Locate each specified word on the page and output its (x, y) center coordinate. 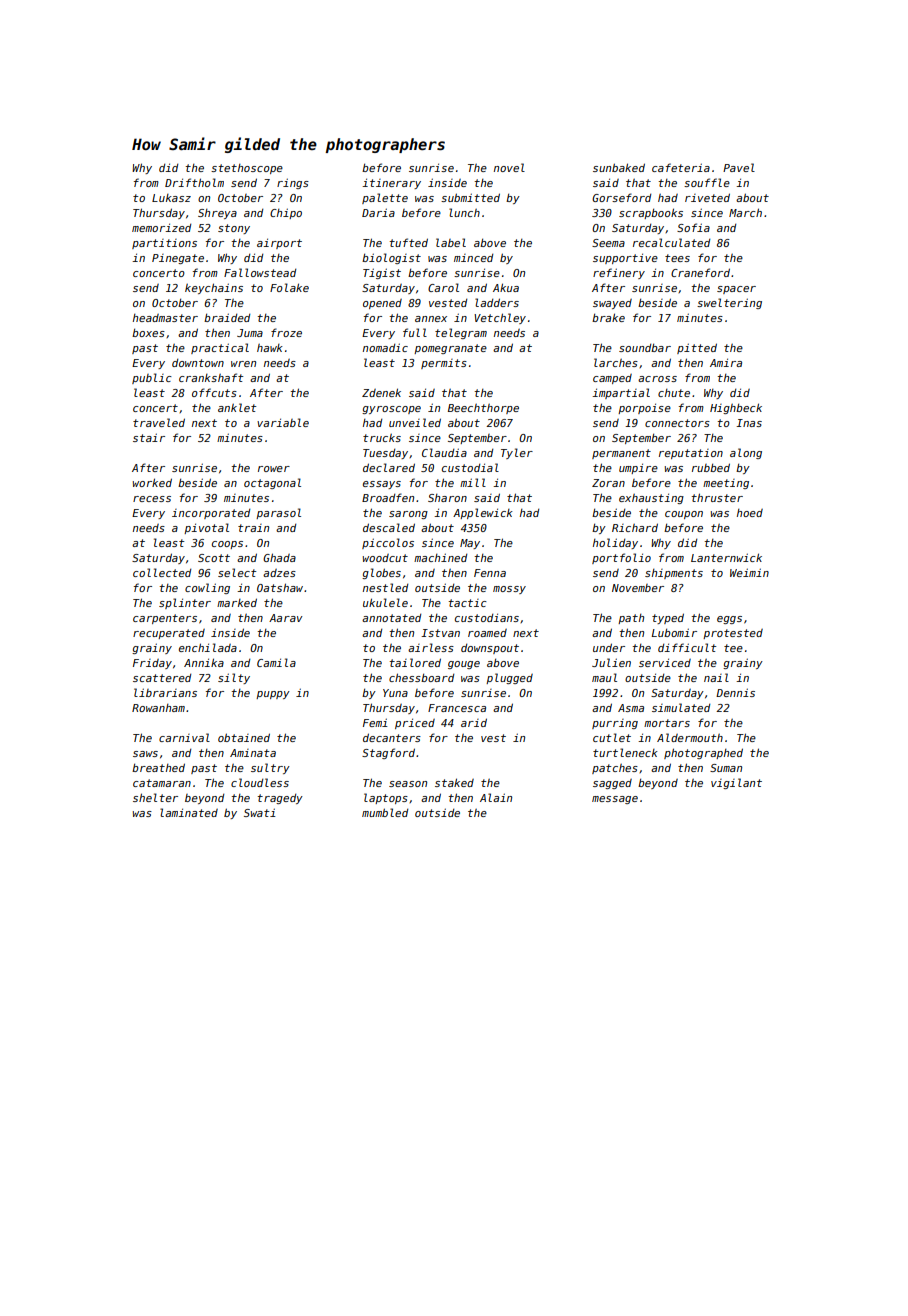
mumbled (385, 812)
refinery (619, 273)
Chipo (286, 213)
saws (145, 754)
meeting (726, 484)
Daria (378, 212)
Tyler (517, 453)
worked (152, 482)
